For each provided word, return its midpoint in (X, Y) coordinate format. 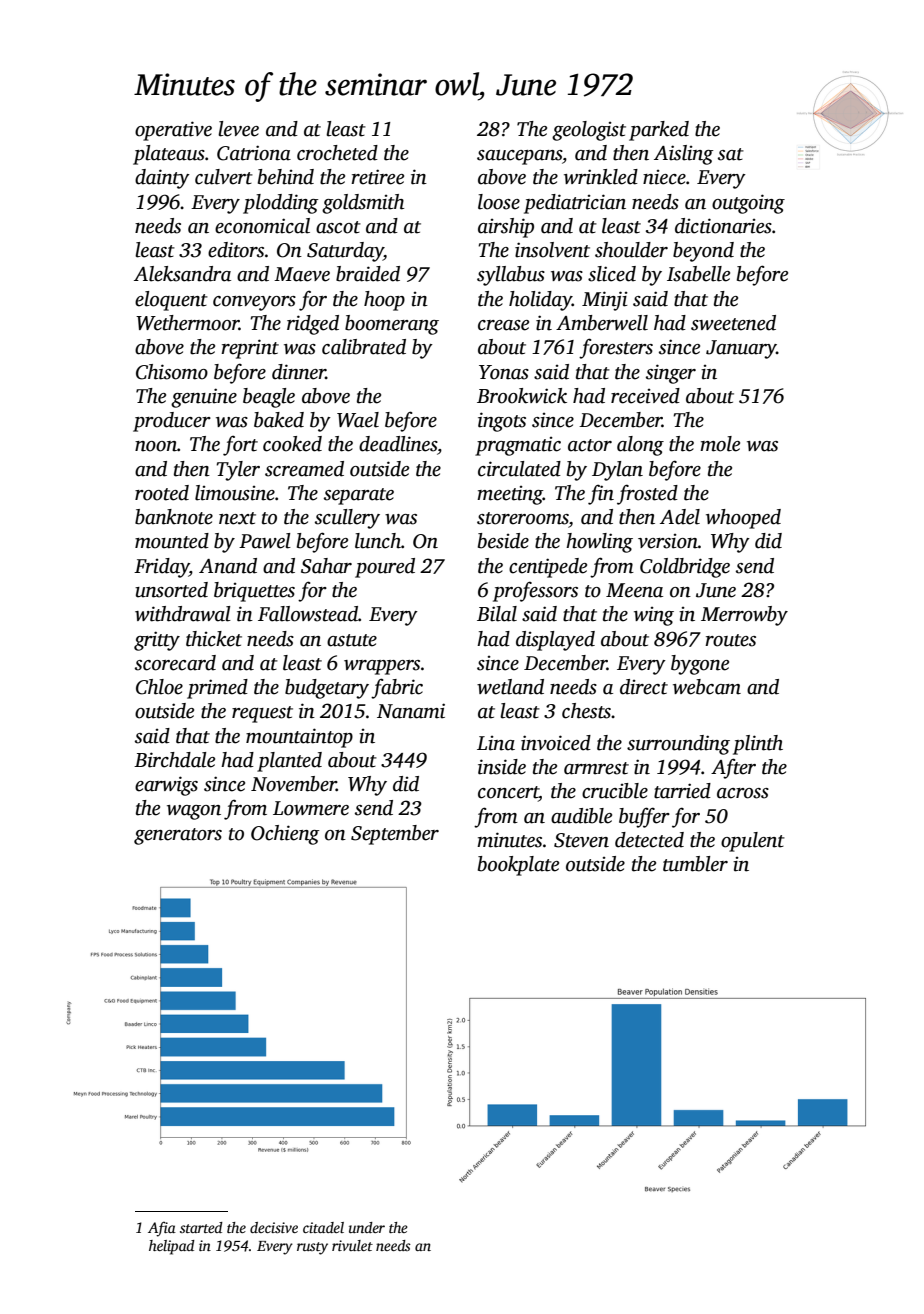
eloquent (171, 301)
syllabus (511, 276)
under (367, 1227)
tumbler (695, 864)
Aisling (683, 155)
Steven (581, 840)
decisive (274, 1227)
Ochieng (285, 835)
